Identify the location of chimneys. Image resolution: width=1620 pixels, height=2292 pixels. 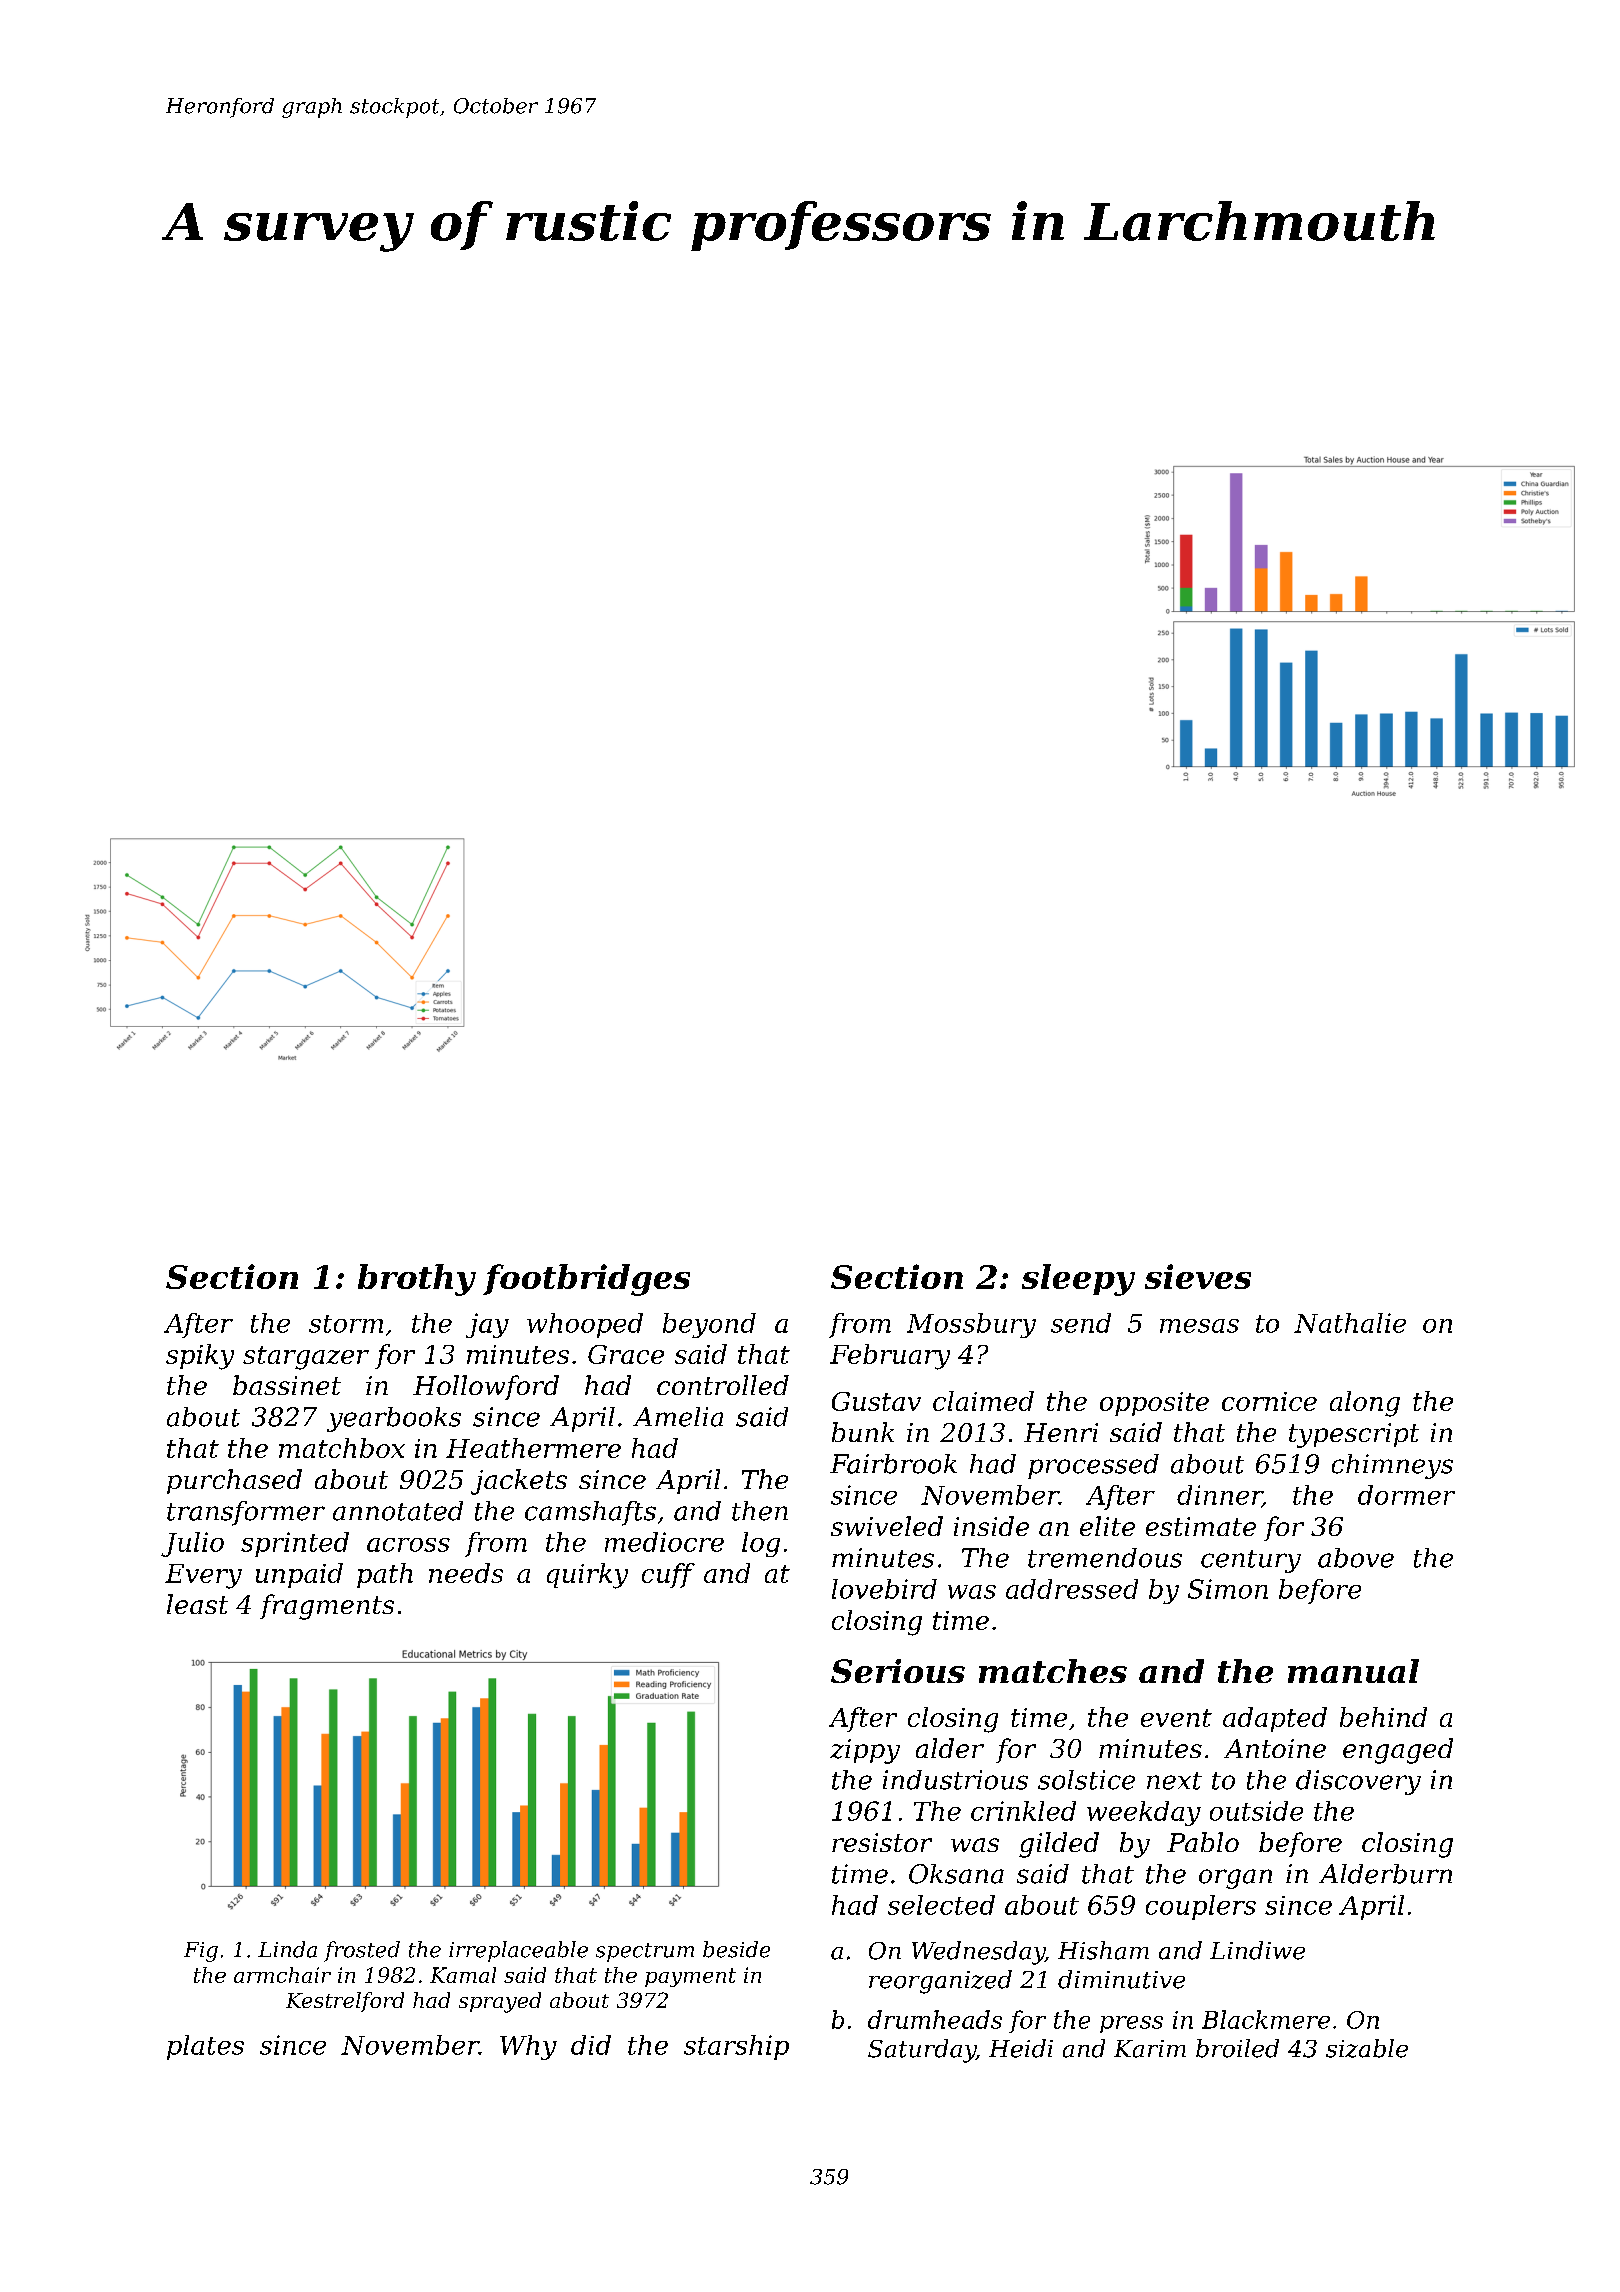
(1392, 1466).
